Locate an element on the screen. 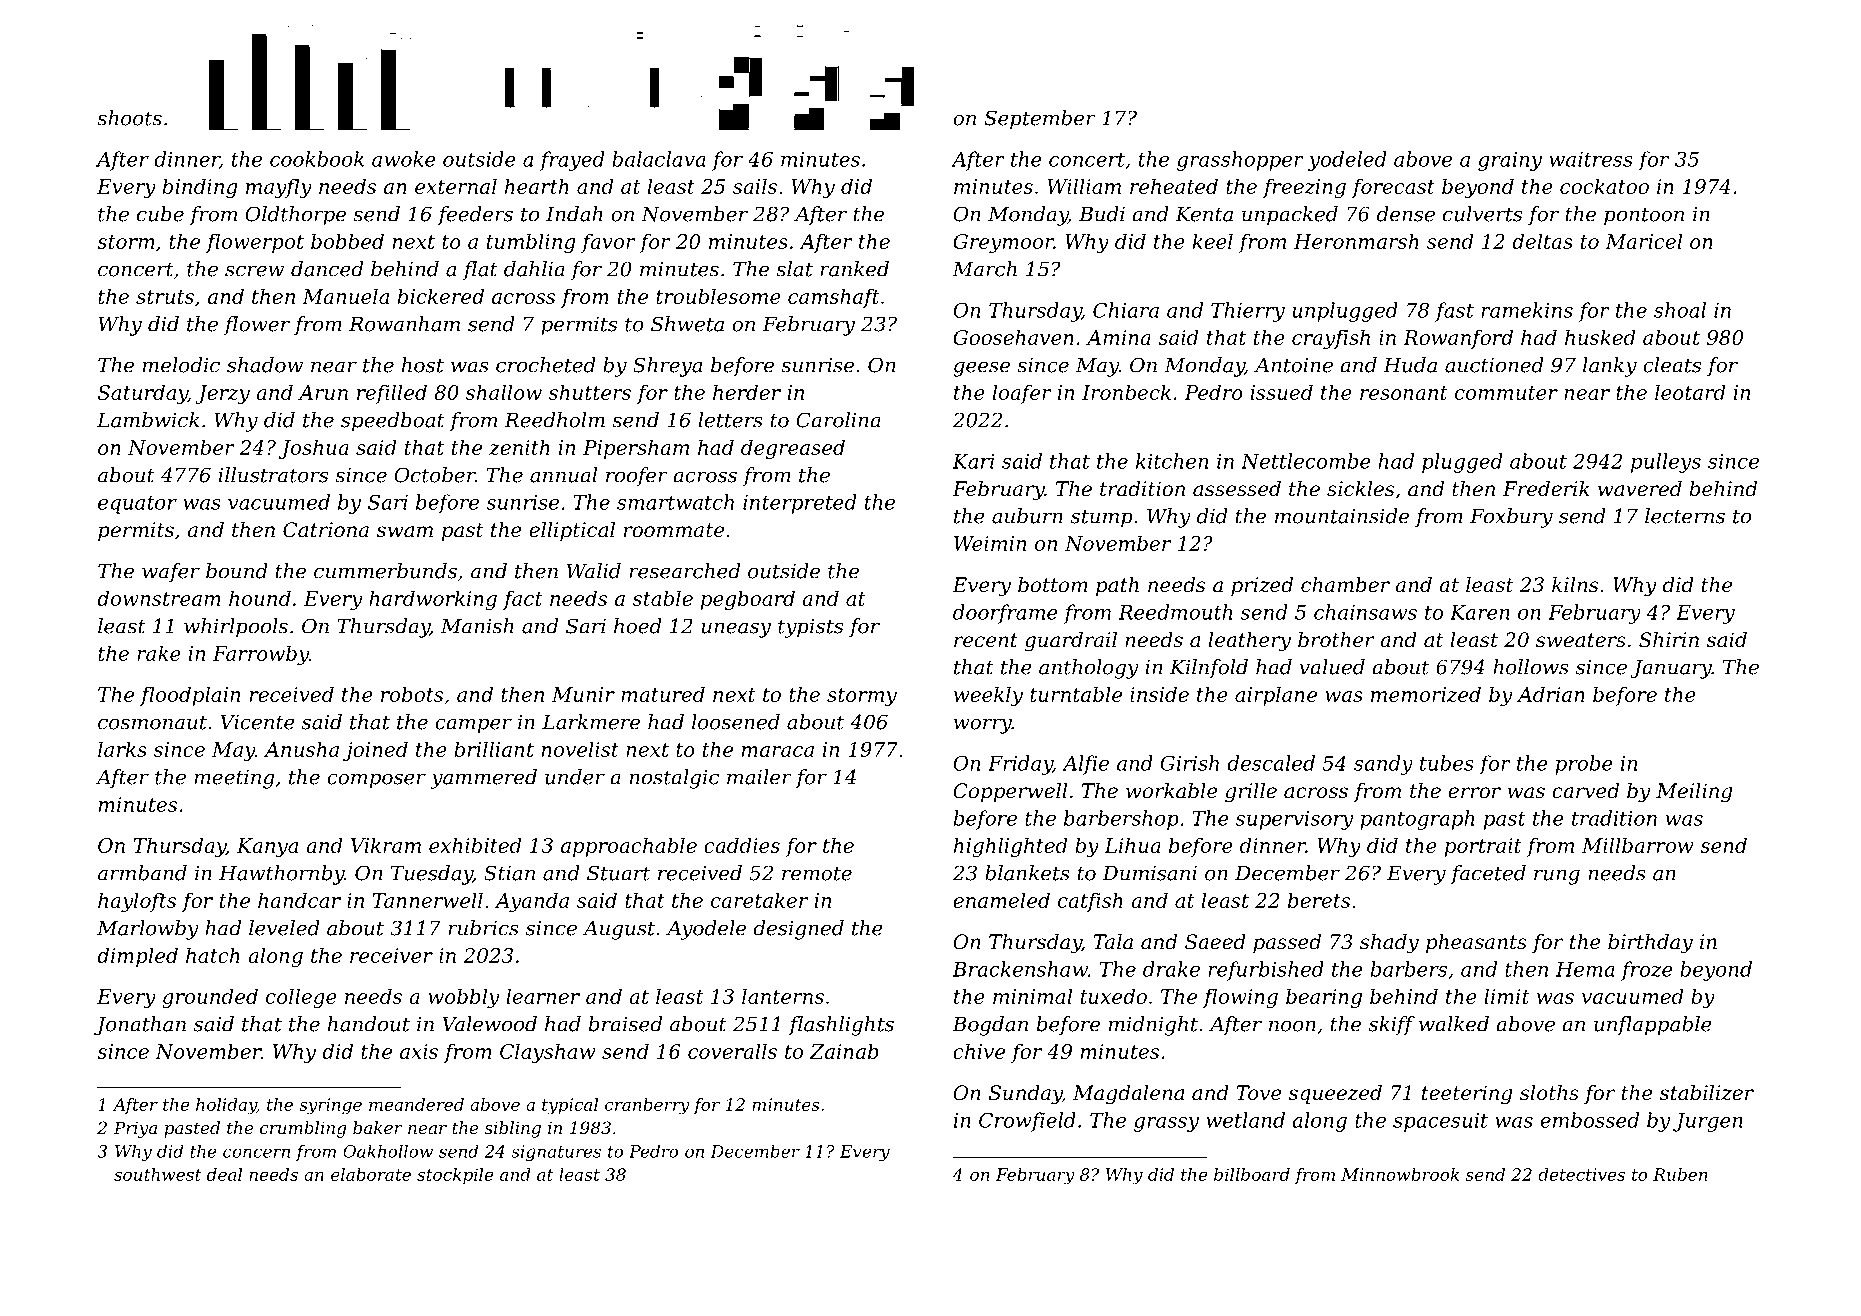 The image size is (1861, 1316). billboard is located at coordinates (1252, 1174).
